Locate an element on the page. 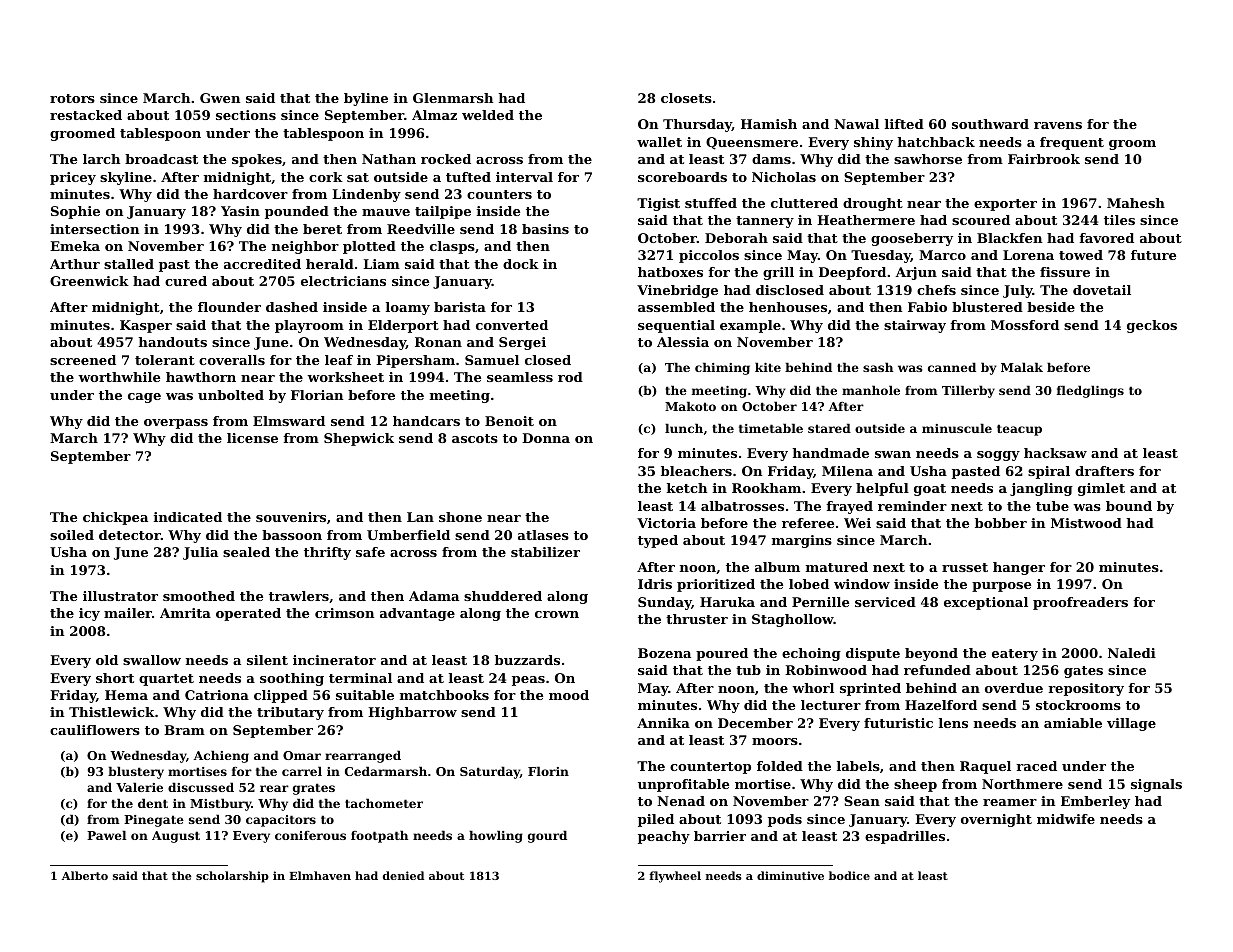  Nenad is located at coordinates (681, 801).
